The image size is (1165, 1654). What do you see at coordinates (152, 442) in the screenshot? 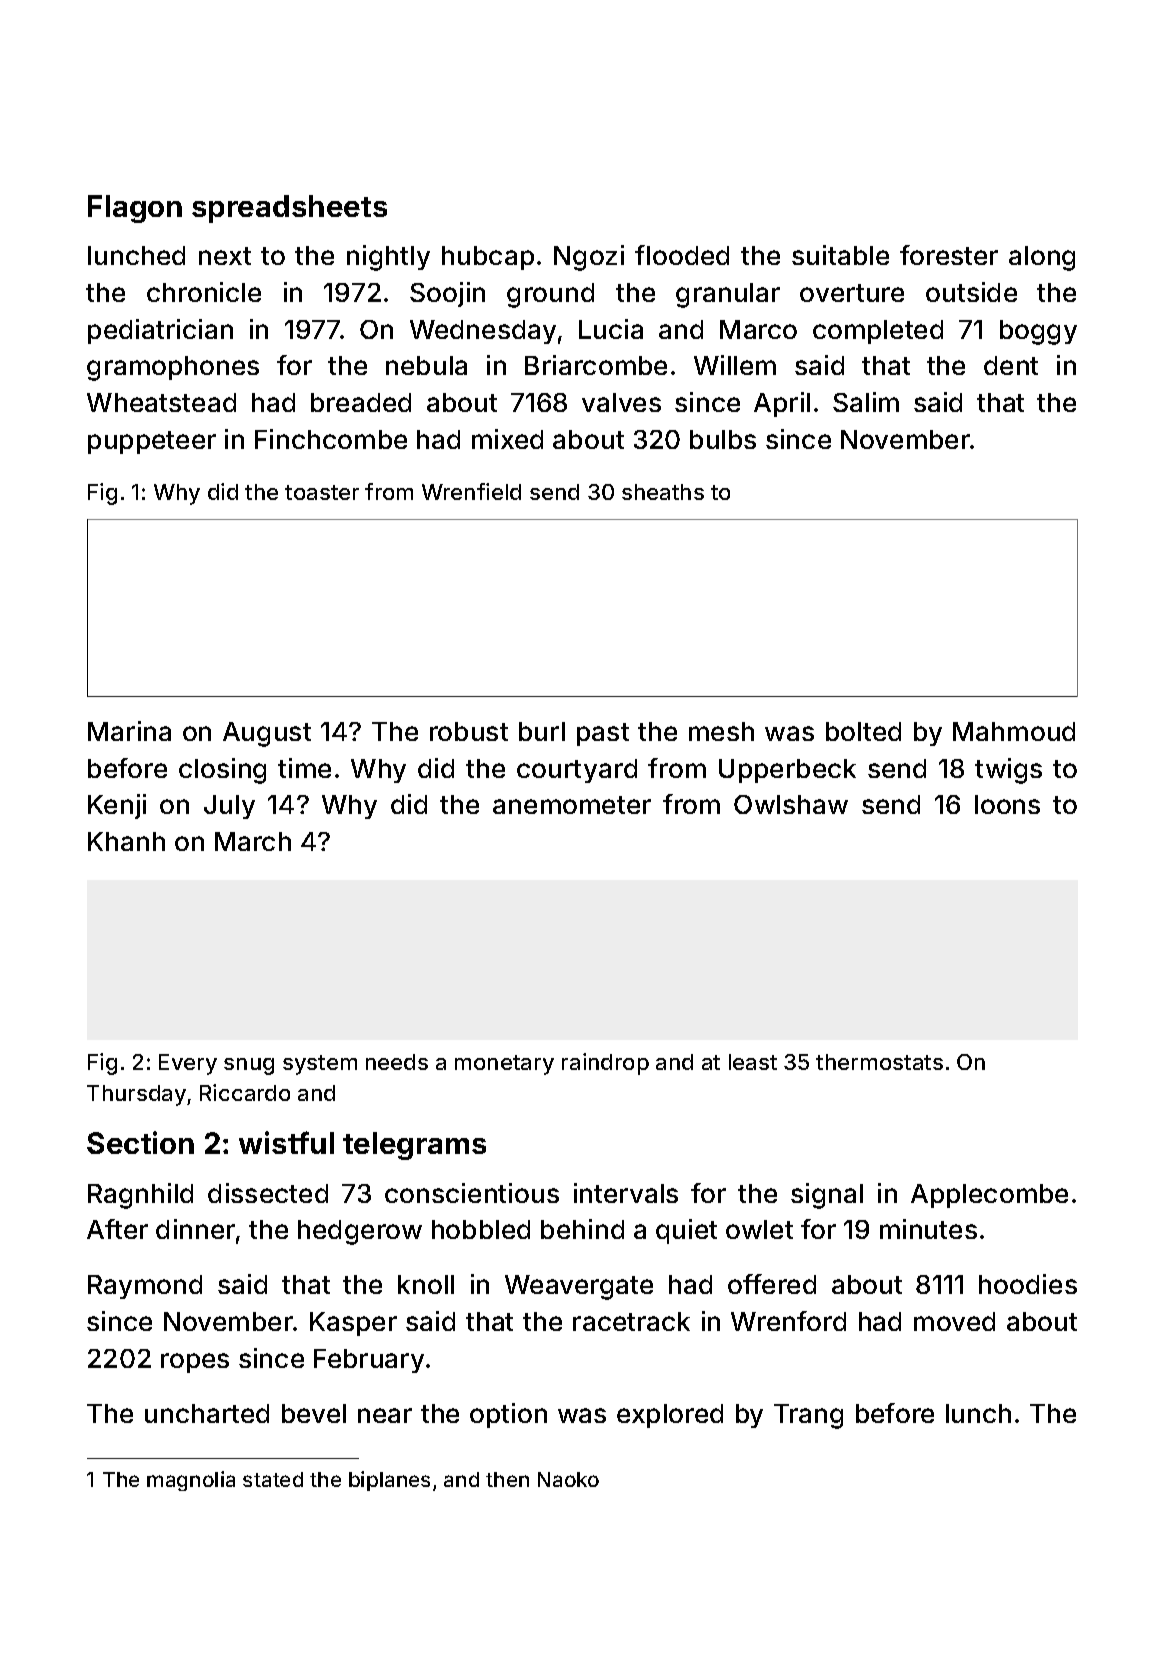
I see `puppeteer` at bounding box center [152, 442].
